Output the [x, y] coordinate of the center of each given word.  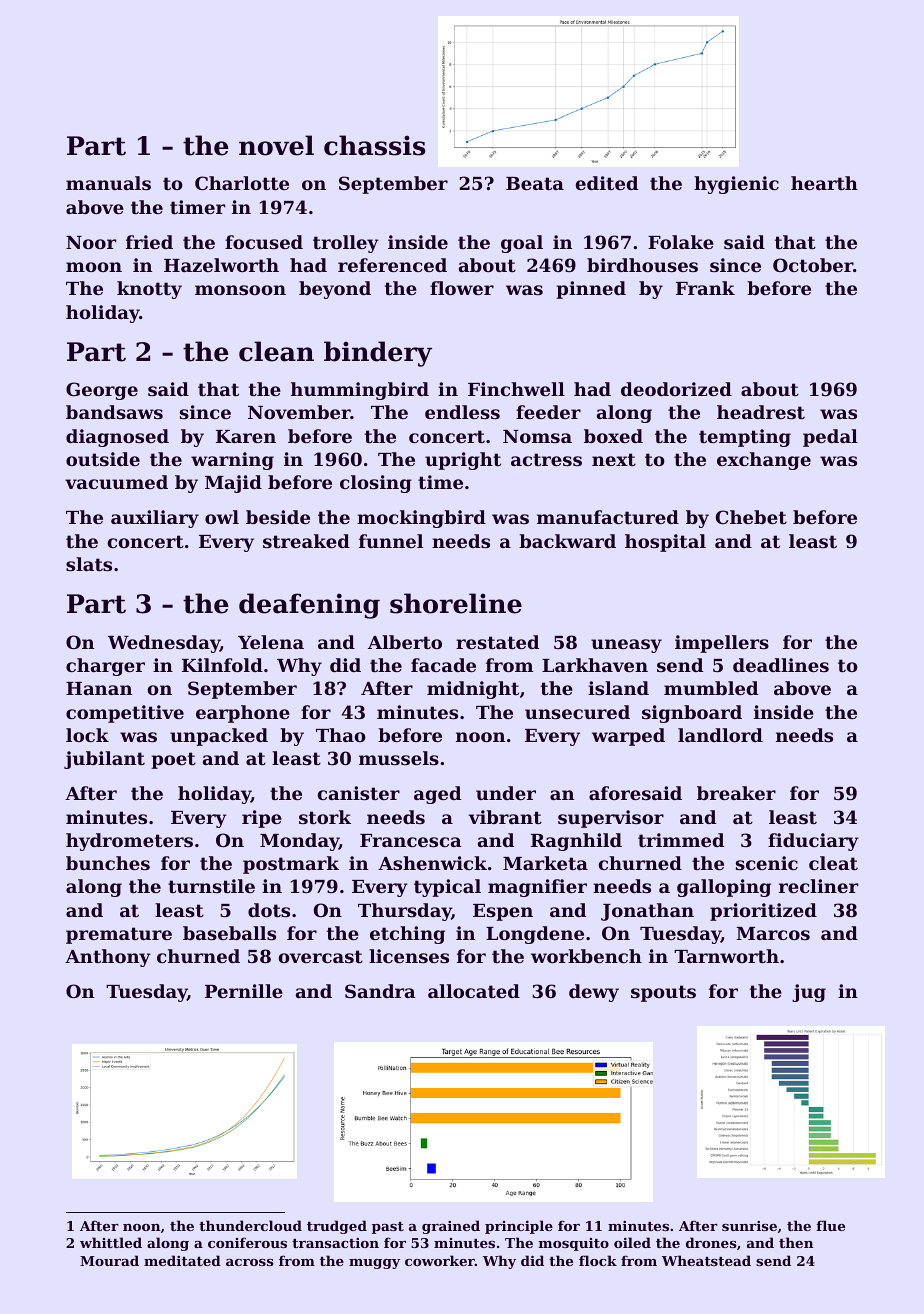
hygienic [736, 185]
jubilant [104, 760]
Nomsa [537, 436]
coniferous [247, 1242]
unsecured [577, 712]
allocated [474, 991]
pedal [830, 438]
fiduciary [813, 842]
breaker [736, 793]
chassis [374, 145]
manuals [108, 183]
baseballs [229, 933]
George [102, 391]
